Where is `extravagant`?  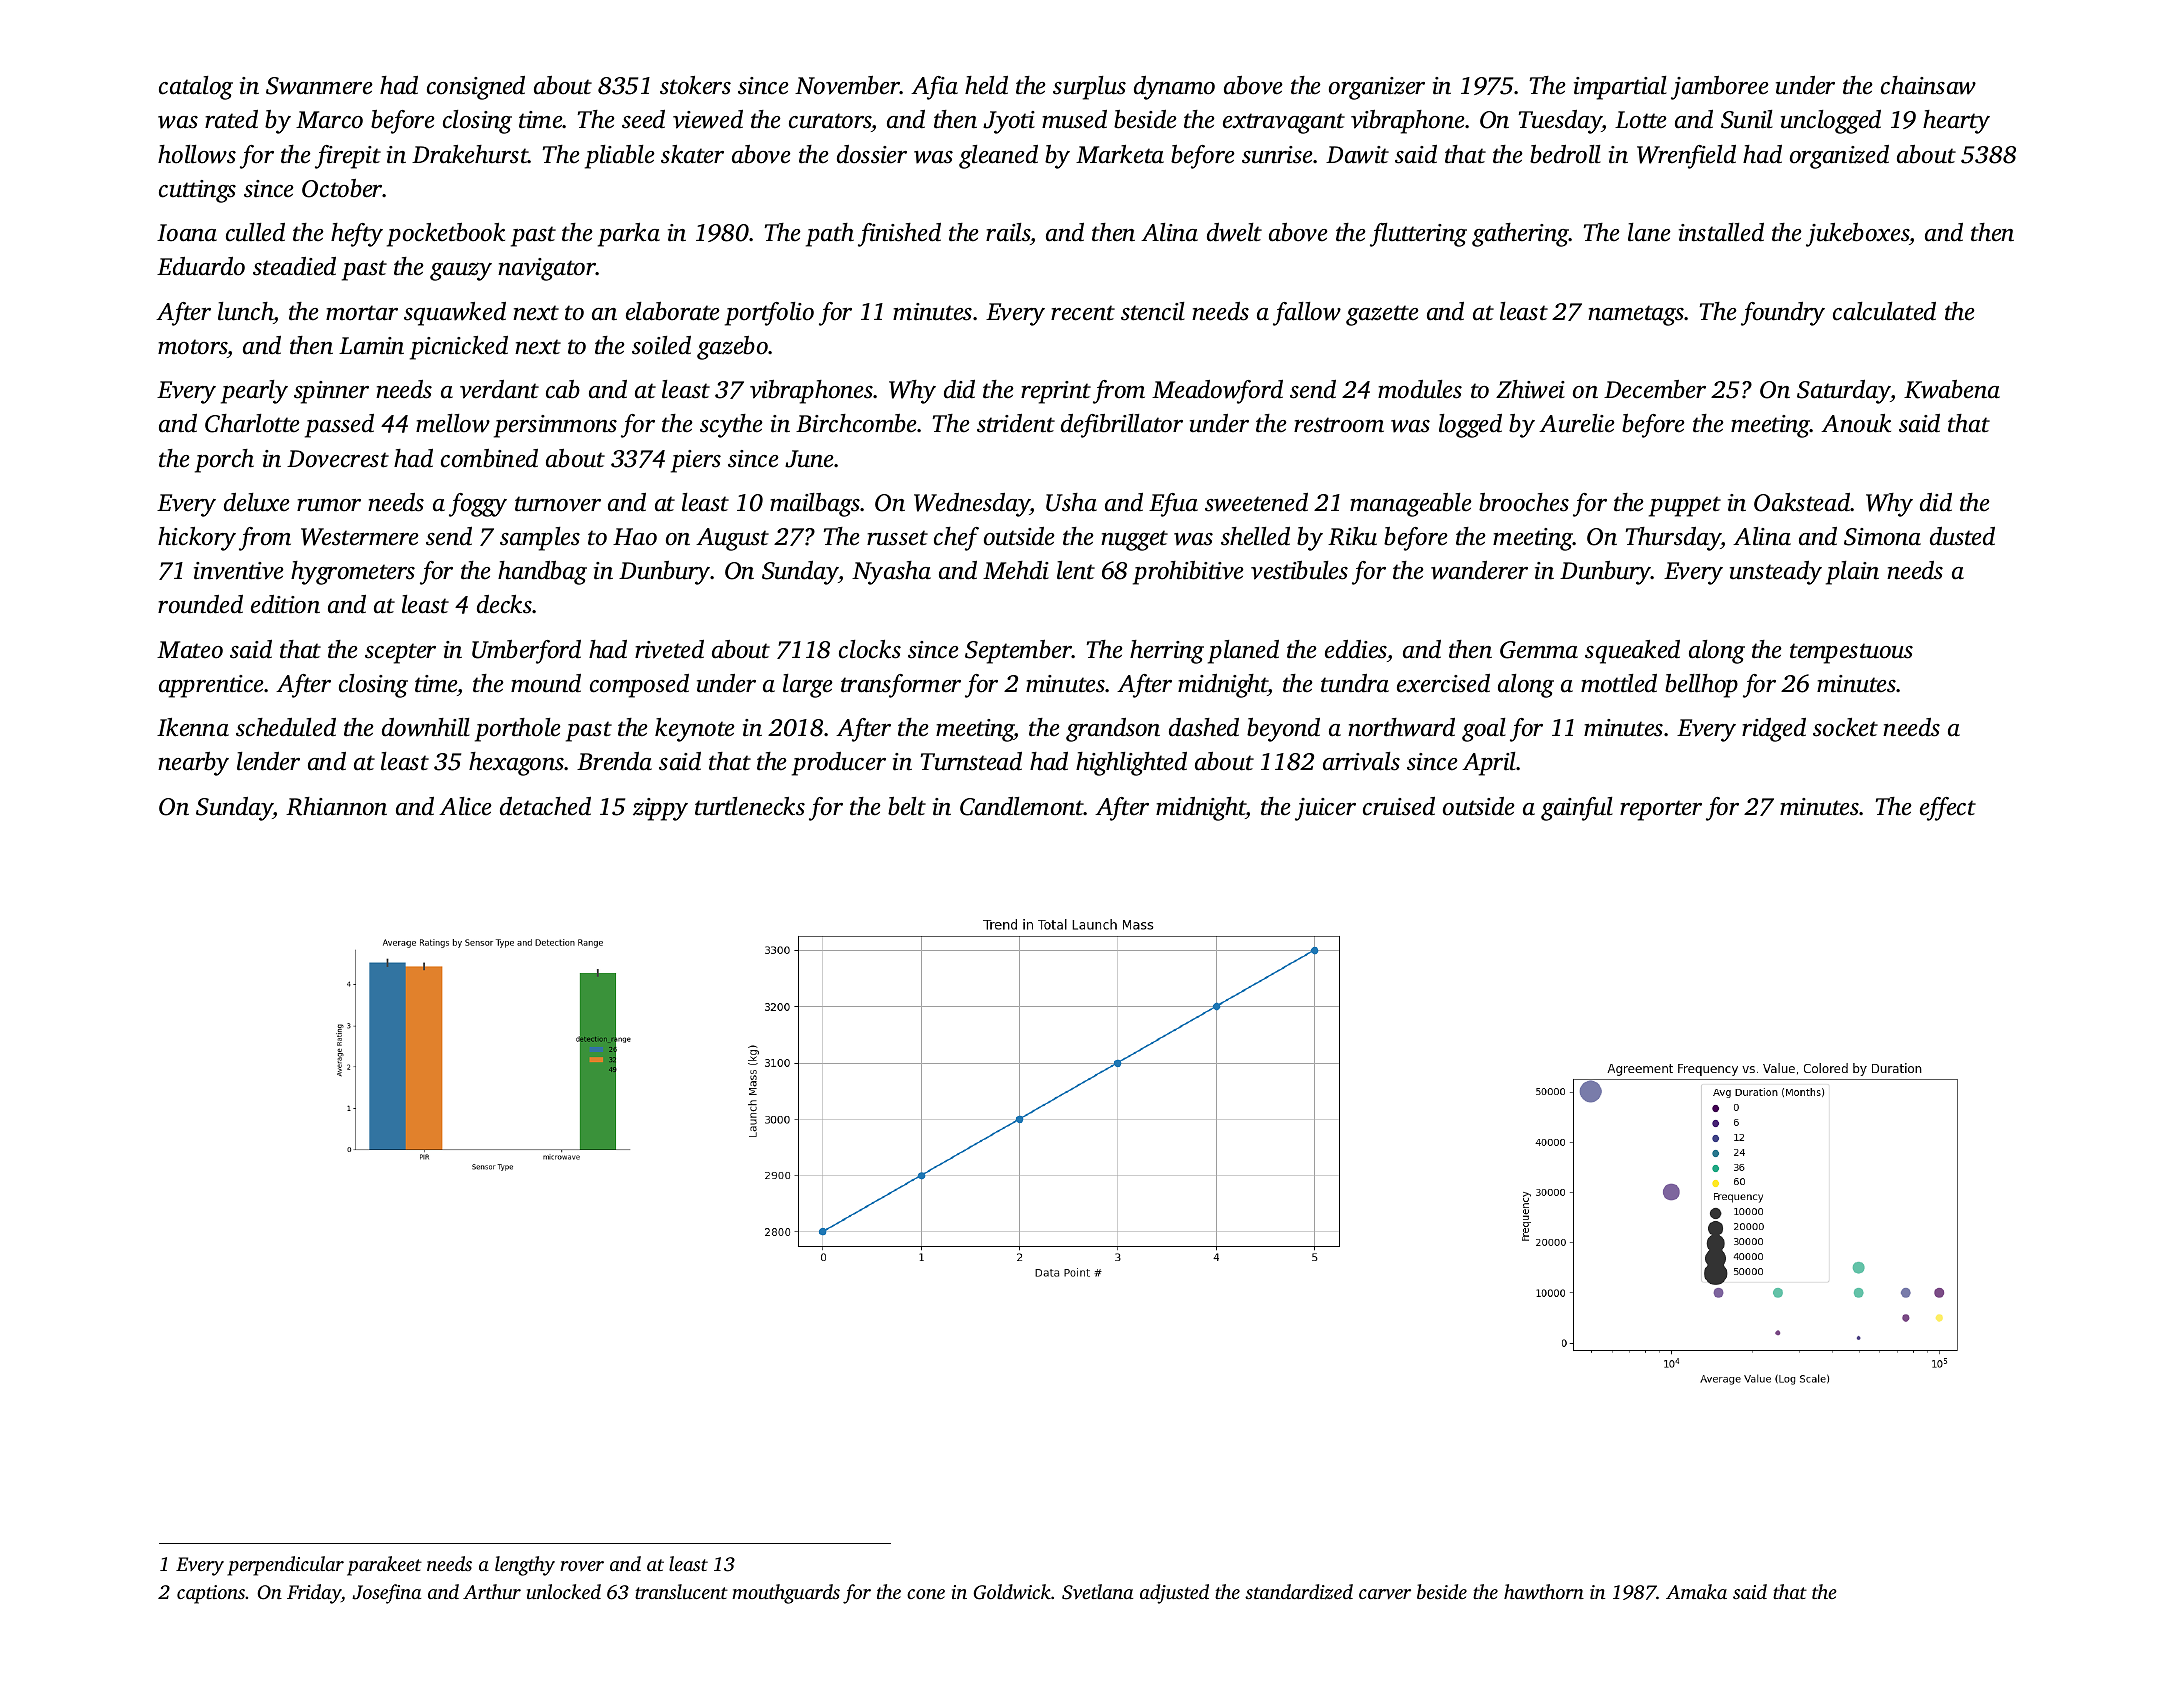 extravagant is located at coordinates (1284, 123).
